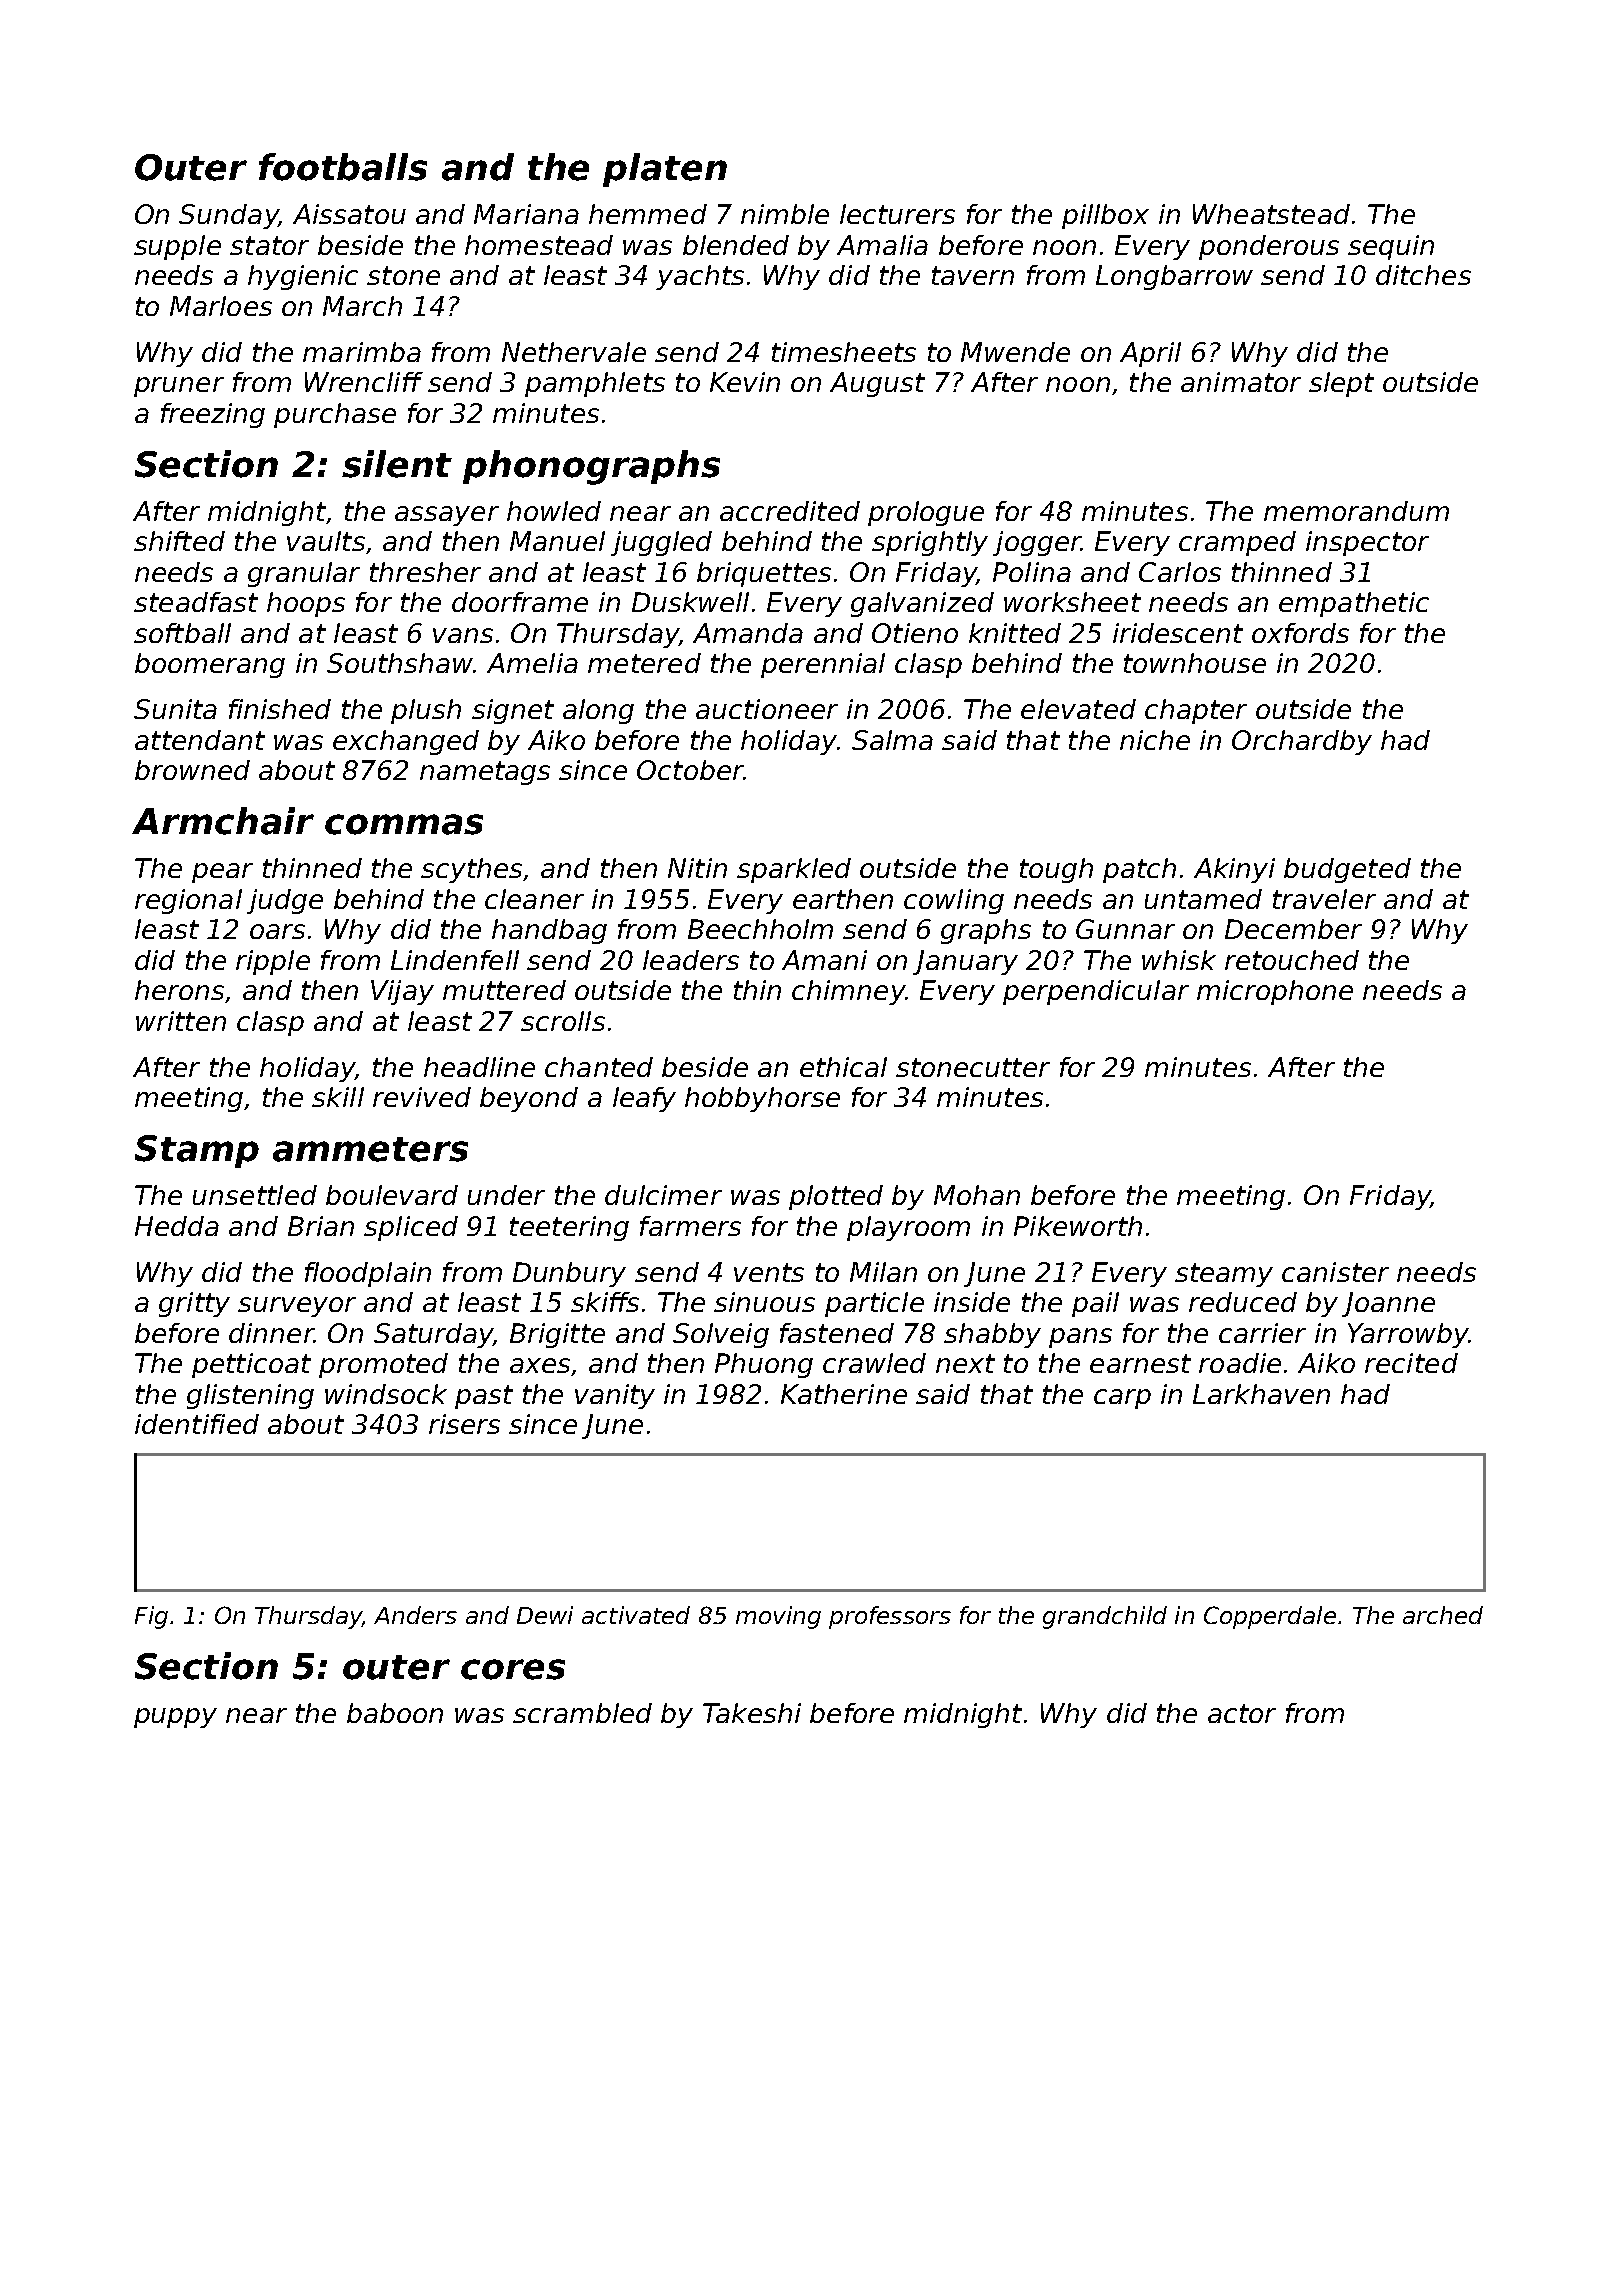 This image has width=1620, height=2292. What do you see at coordinates (1105, 216) in the image?
I see `pillbox` at bounding box center [1105, 216].
